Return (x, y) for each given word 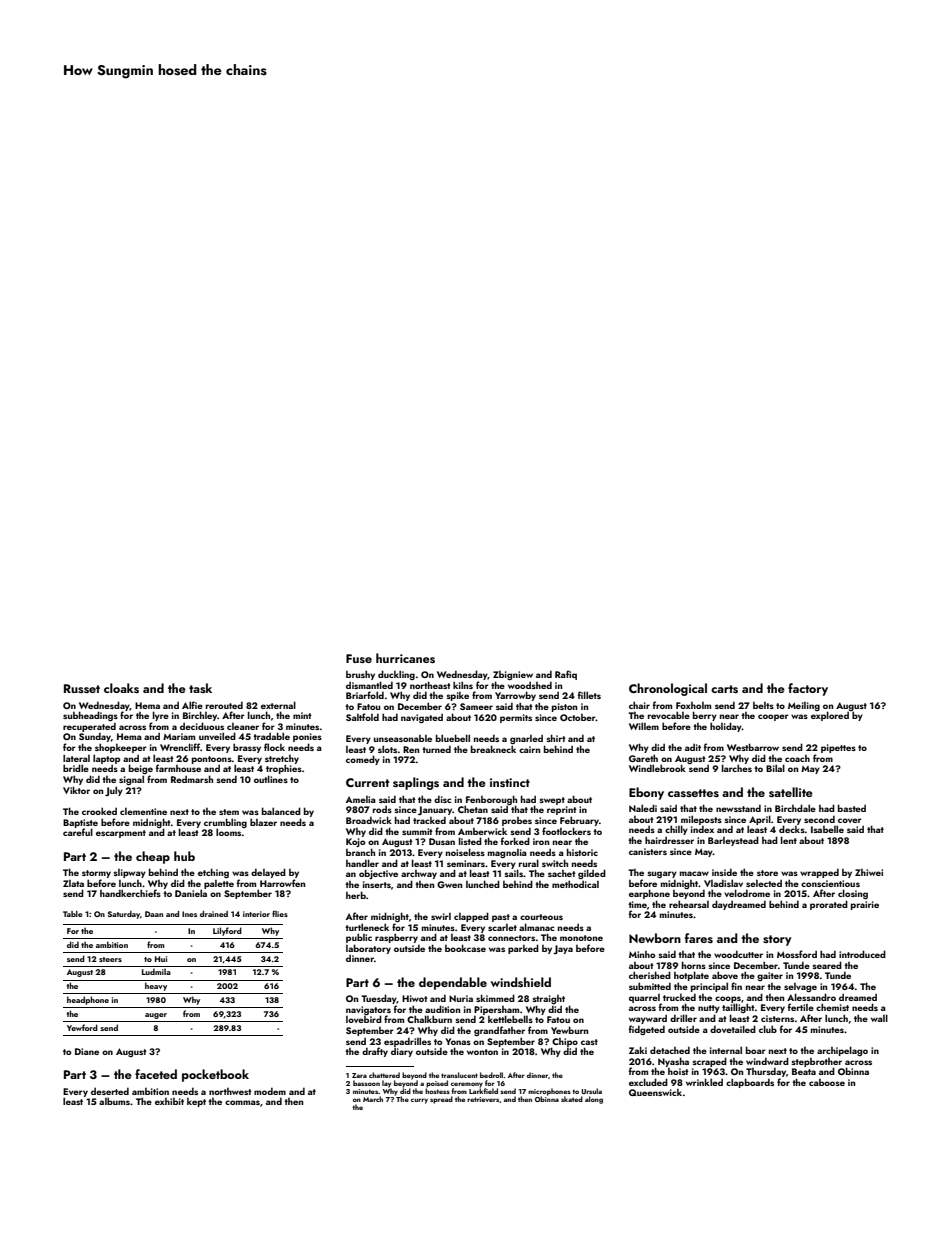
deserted (110, 1091)
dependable (453, 983)
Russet (82, 688)
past (501, 918)
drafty (375, 1052)
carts (724, 689)
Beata (804, 1071)
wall (879, 1018)
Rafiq (566, 675)
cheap (153, 857)
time (637, 904)
